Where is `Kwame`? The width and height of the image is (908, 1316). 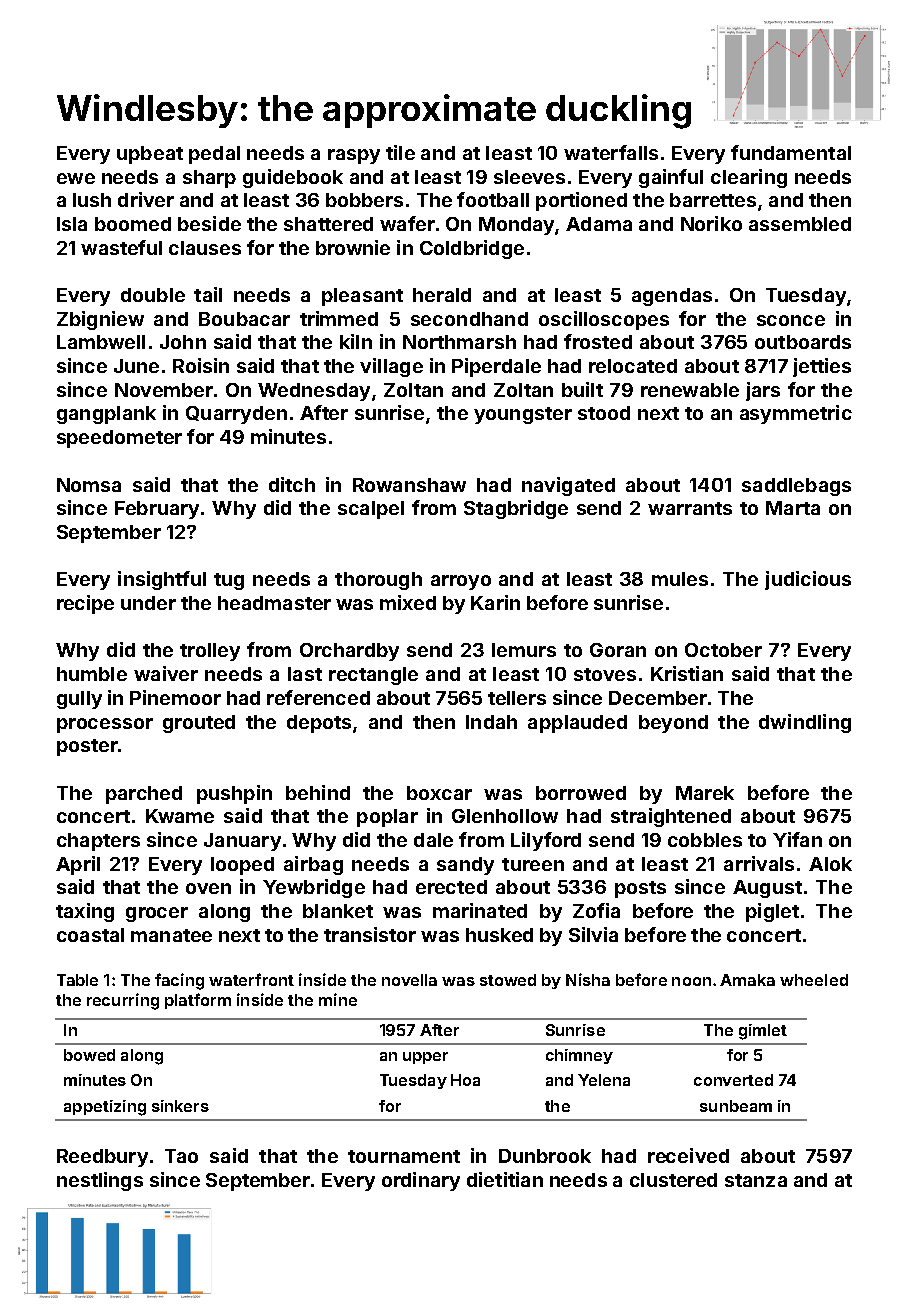
Kwame is located at coordinates (180, 816).
